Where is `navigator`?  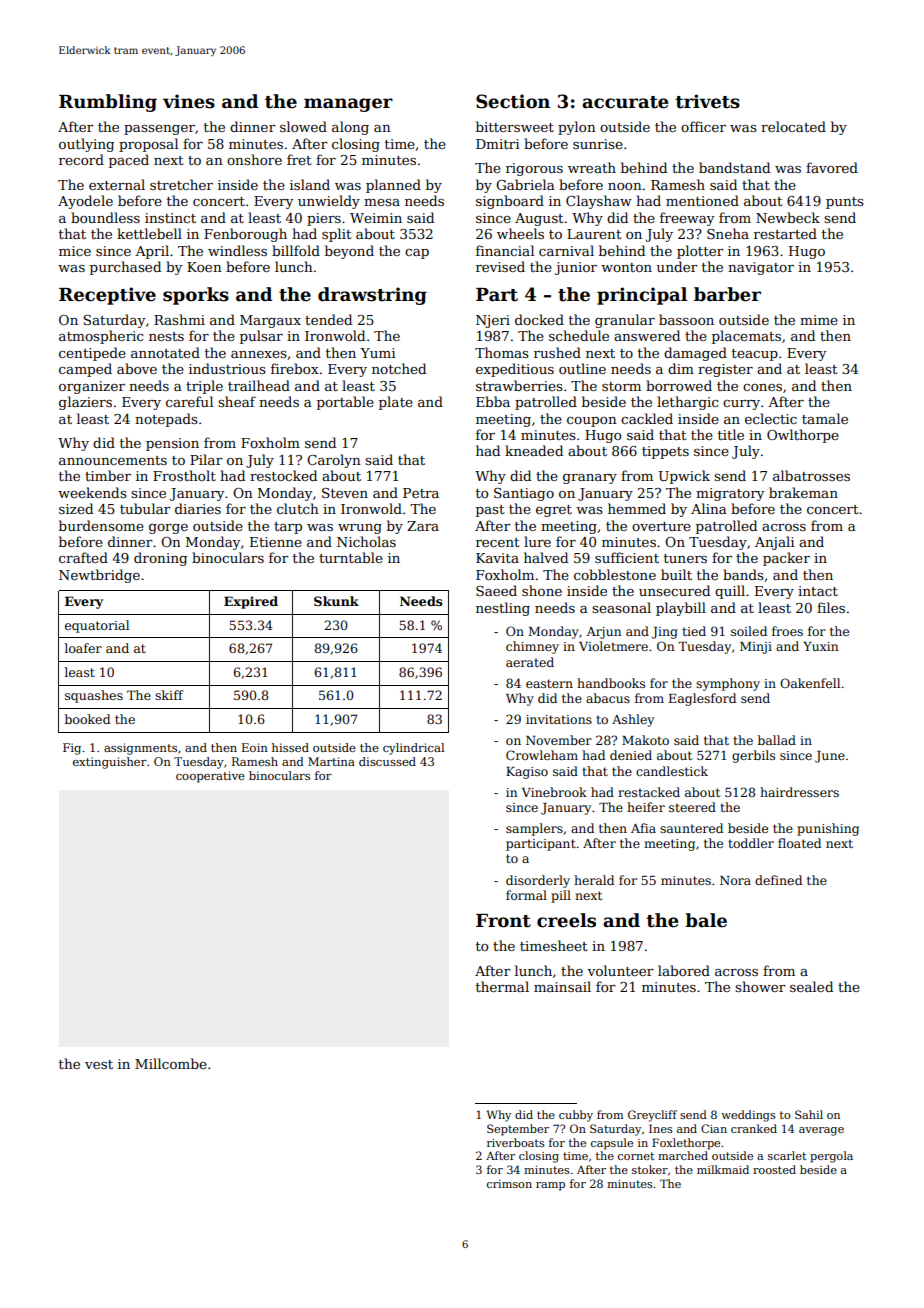
navigator is located at coordinates (761, 268).
